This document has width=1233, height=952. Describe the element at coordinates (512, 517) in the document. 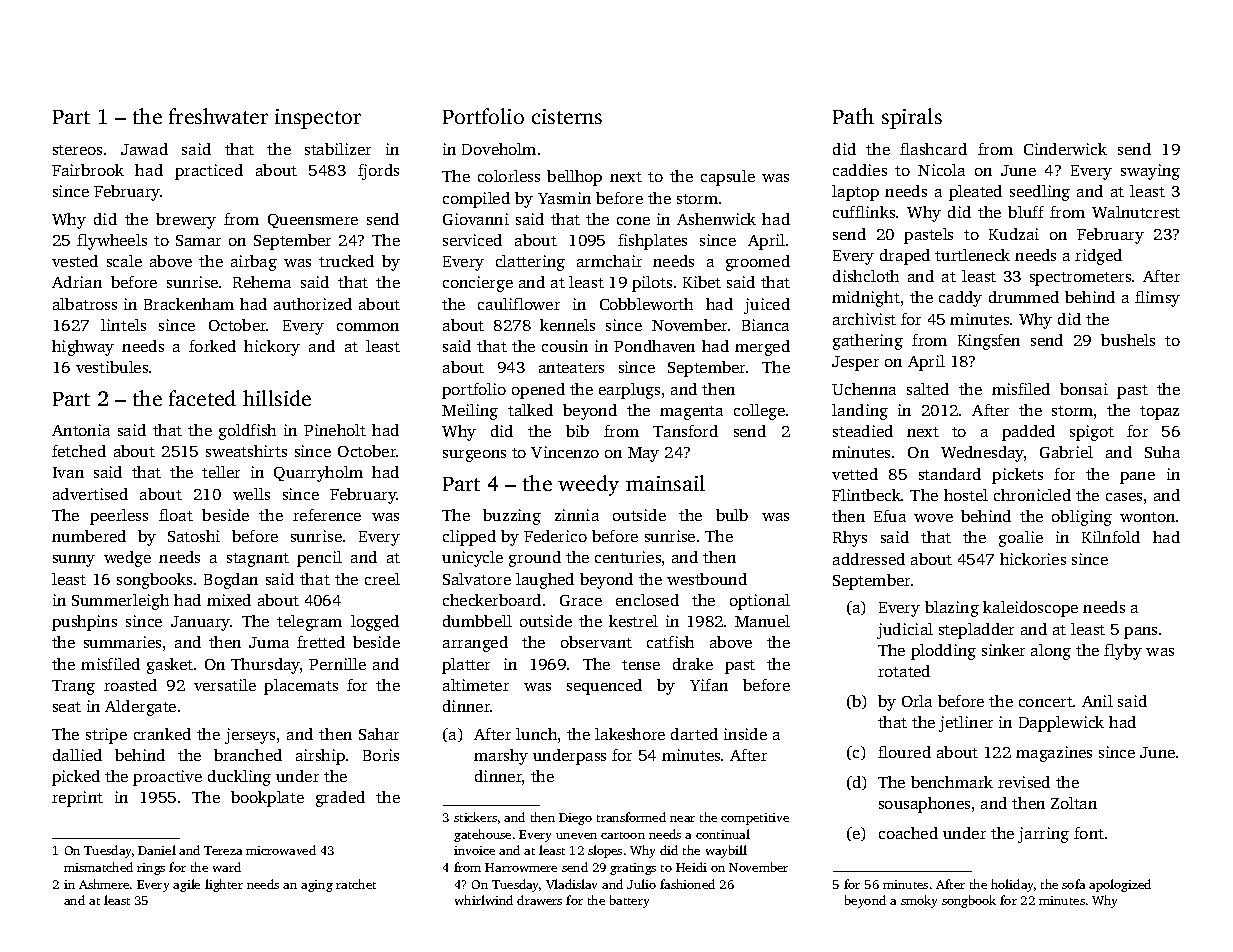

I see `buzzing` at that location.
